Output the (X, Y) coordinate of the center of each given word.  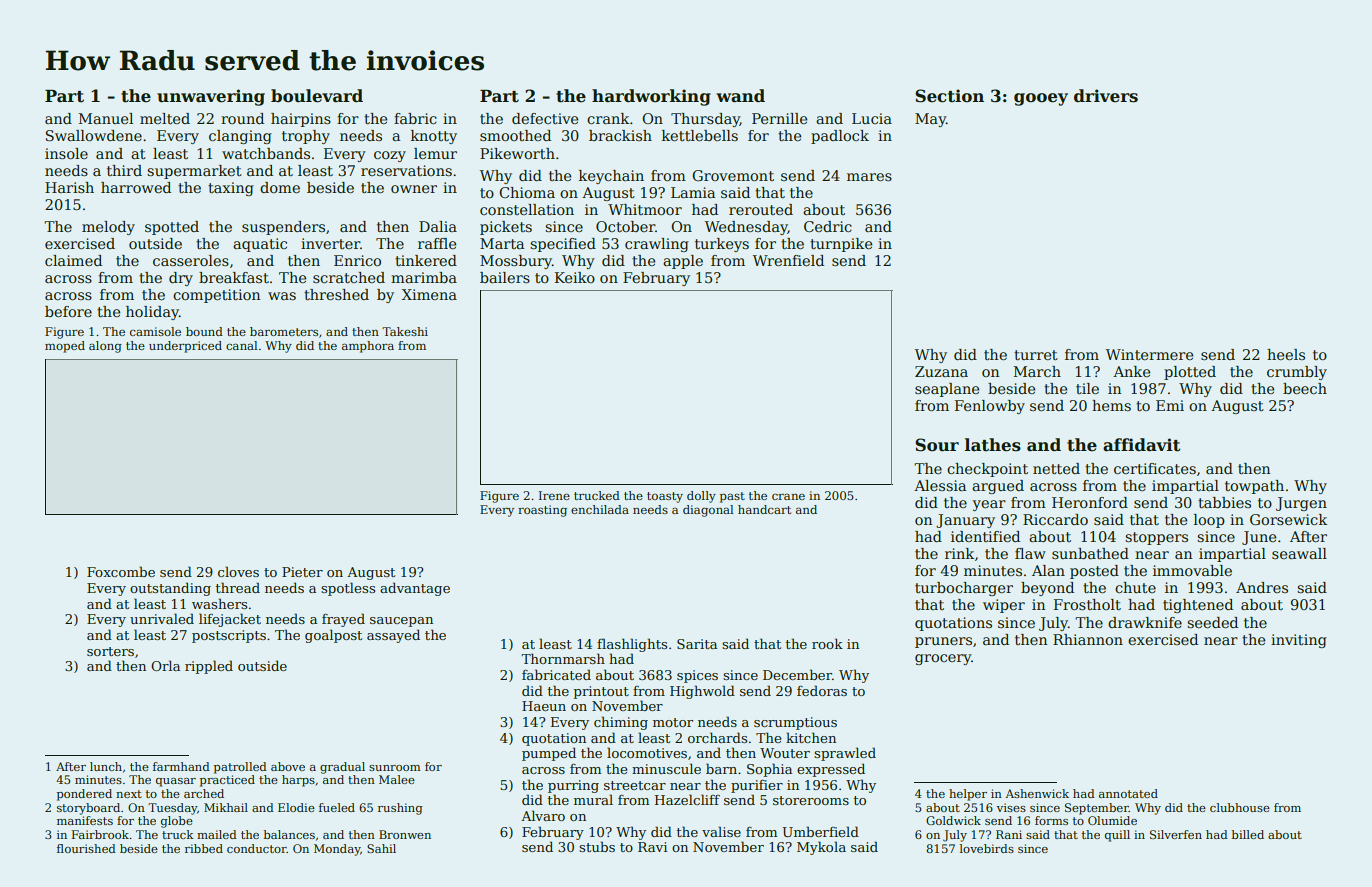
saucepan (401, 622)
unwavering (211, 97)
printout (601, 692)
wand (740, 96)
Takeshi (405, 331)
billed (1248, 834)
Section (949, 96)
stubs (597, 846)
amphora (368, 347)
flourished (86, 848)
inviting (1299, 641)
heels (1286, 354)
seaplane (947, 390)
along (105, 347)
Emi (1170, 405)
